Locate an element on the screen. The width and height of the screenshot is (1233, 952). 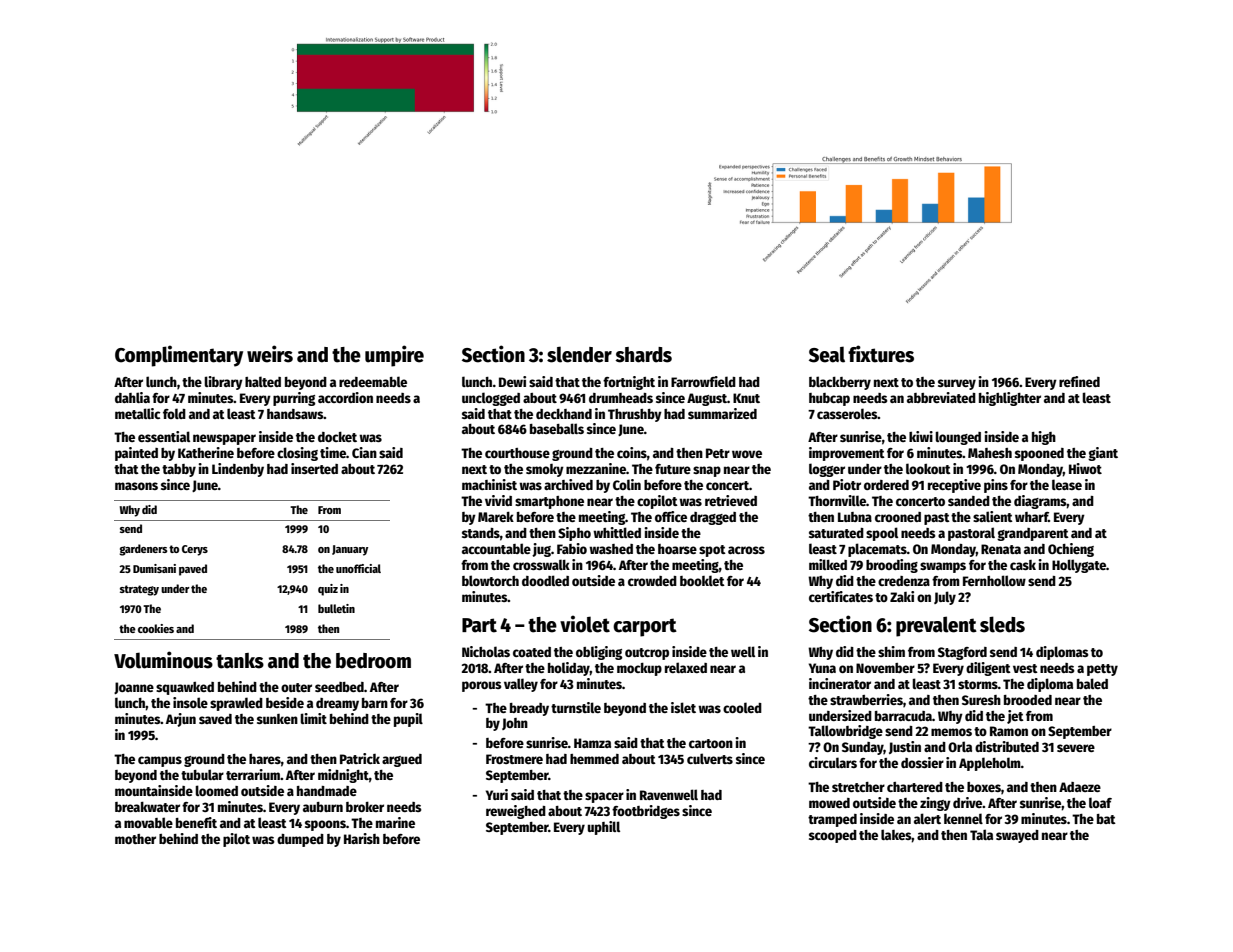
shards is located at coordinates (643, 355).
